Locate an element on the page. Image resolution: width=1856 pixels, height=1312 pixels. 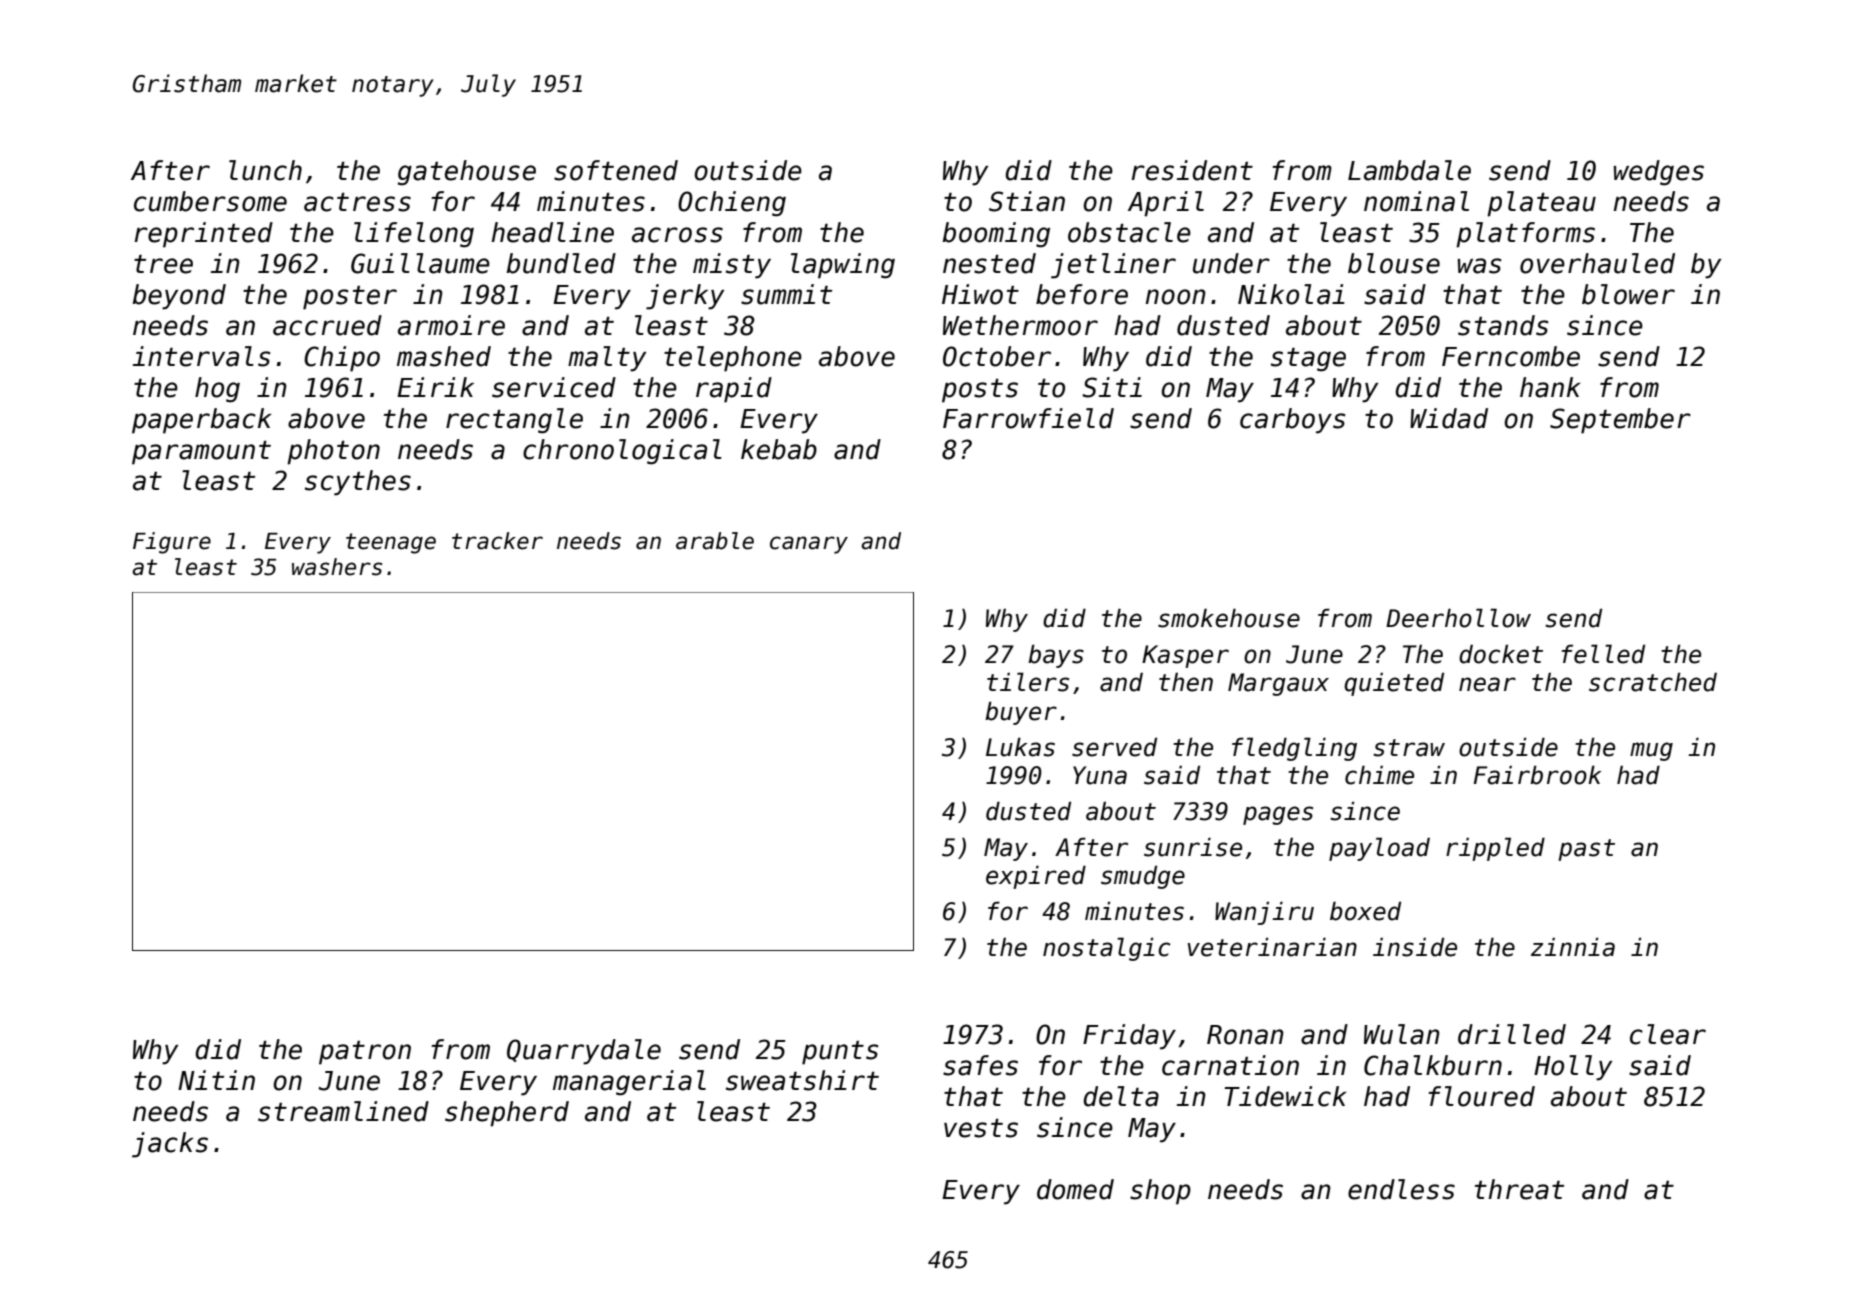
Deerhollow is located at coordinates (1458, 618).
